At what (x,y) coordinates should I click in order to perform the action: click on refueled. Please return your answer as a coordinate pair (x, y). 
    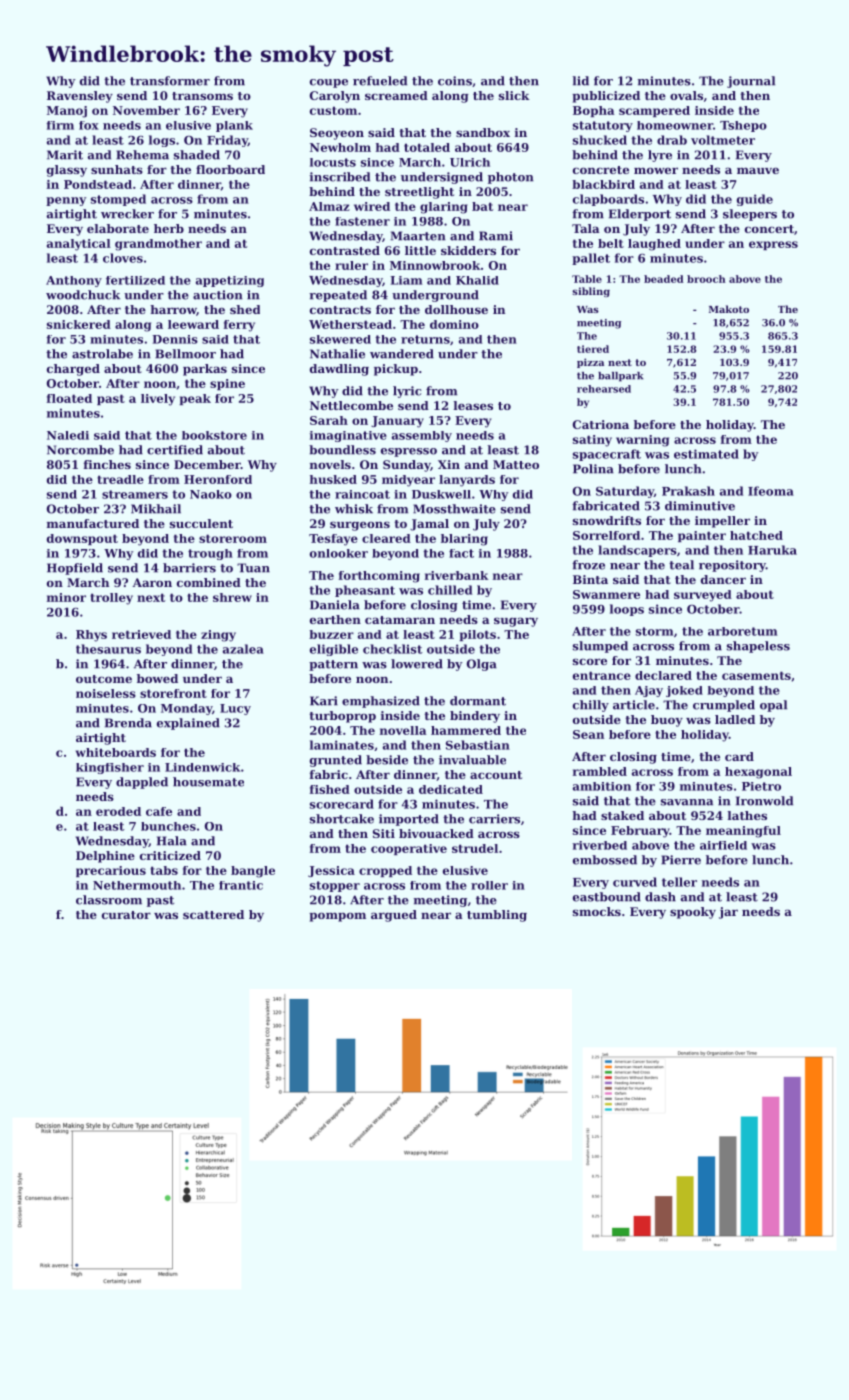
    Looking at the image, I should click on (380, 81).
